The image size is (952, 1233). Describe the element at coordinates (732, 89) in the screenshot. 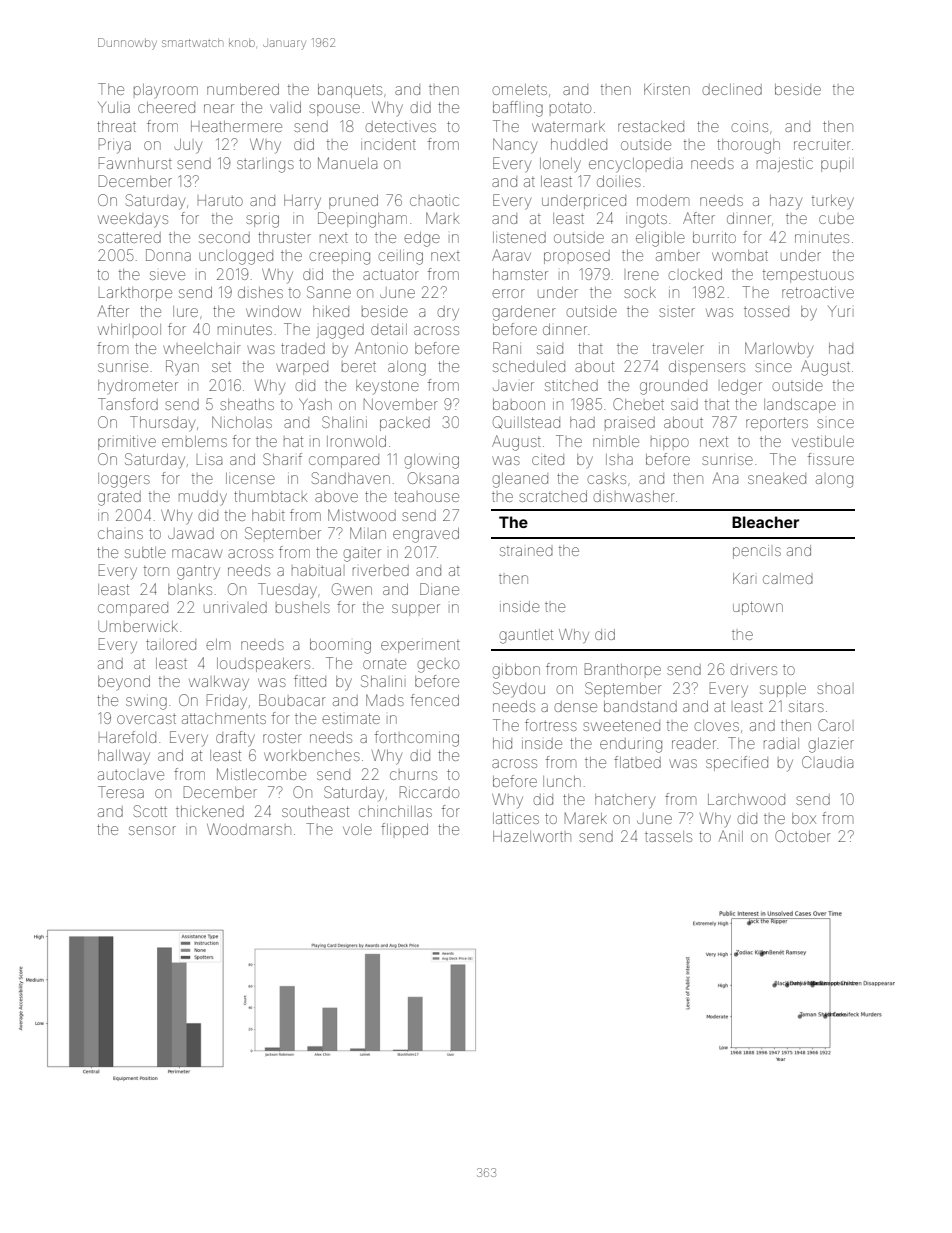

I see `declined` at that location.
